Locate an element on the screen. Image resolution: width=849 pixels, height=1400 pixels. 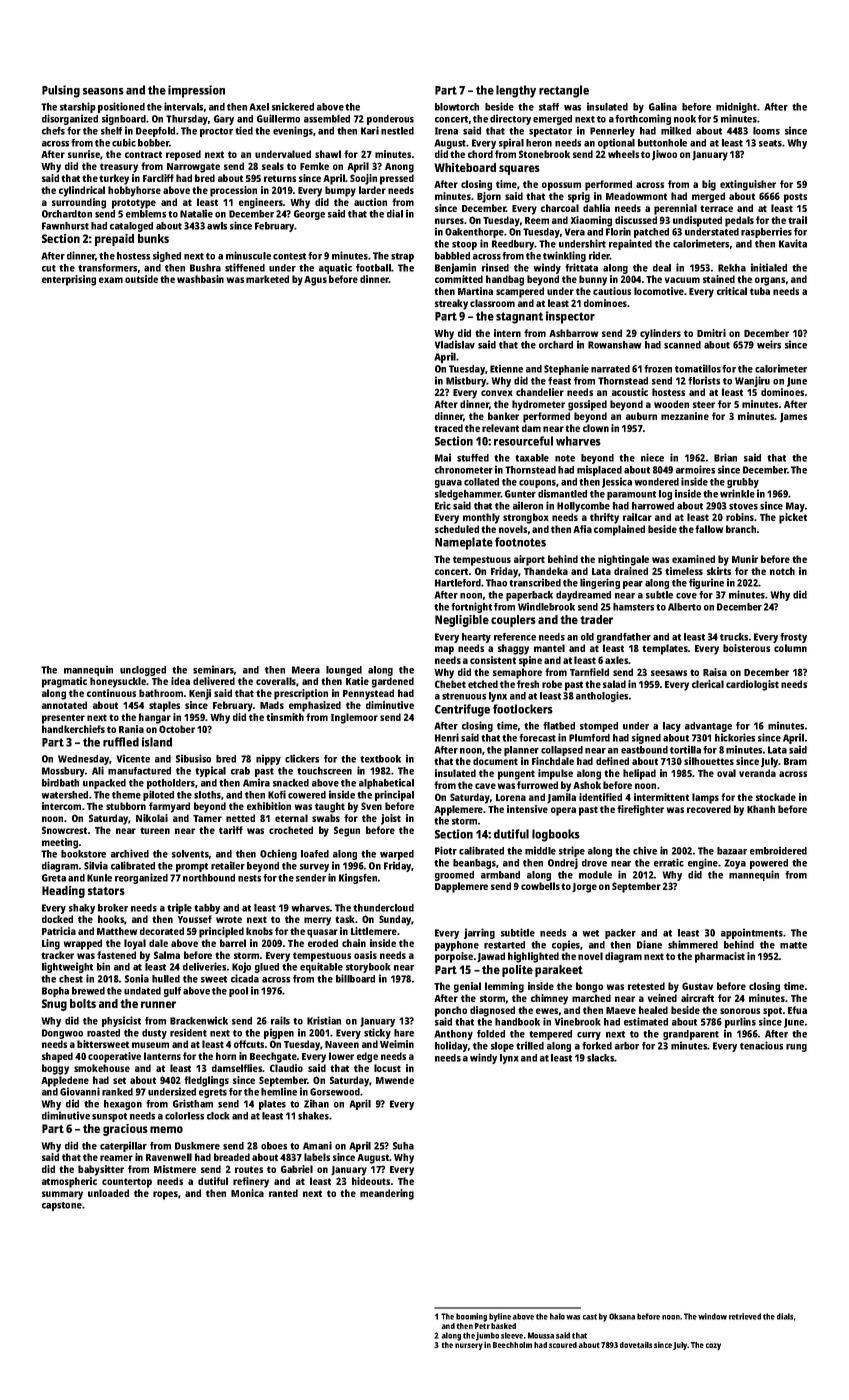
gardened is located at coordinates (393, 682).
